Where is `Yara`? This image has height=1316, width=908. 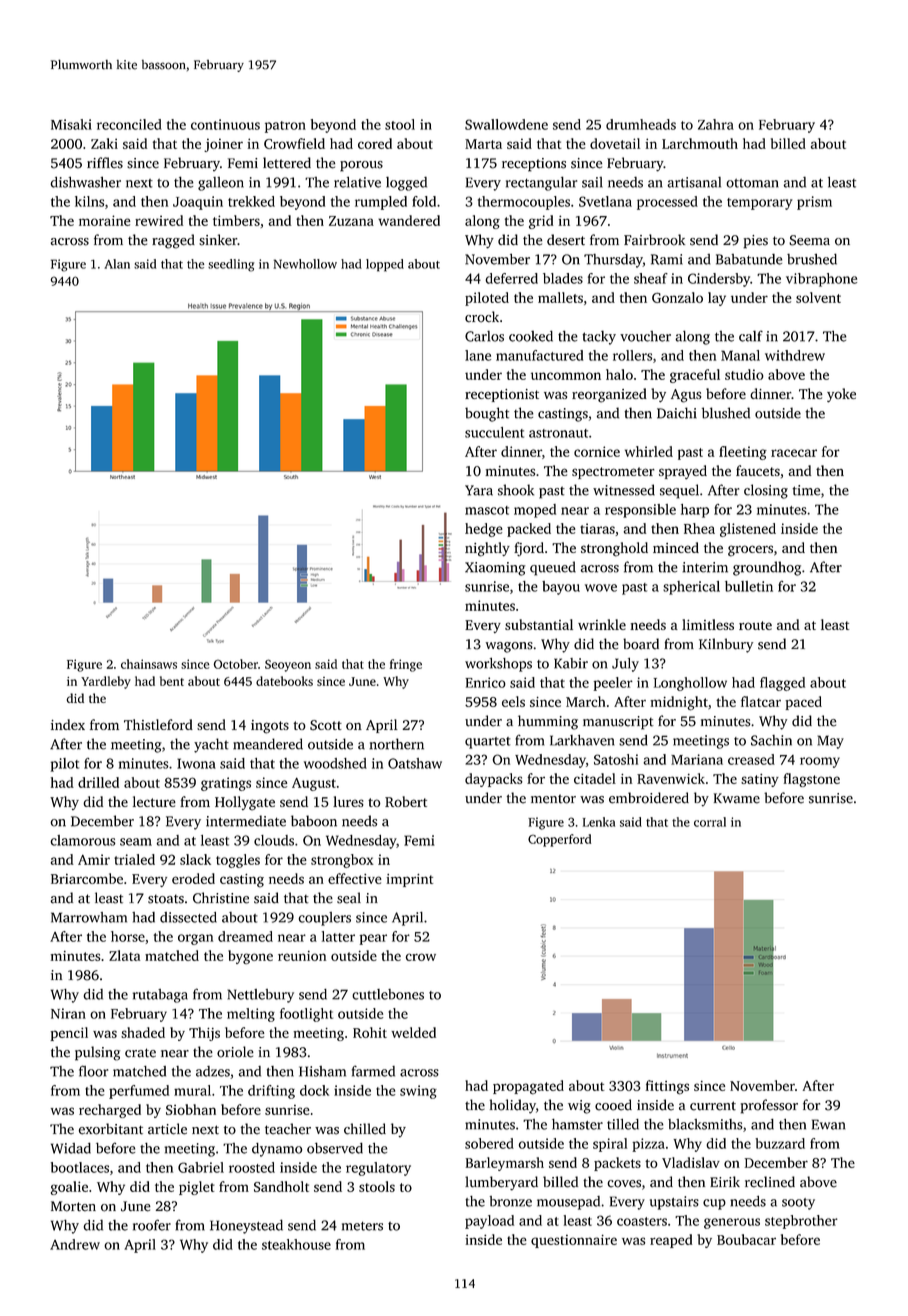
Yara is located at coordinates (479, 490).
